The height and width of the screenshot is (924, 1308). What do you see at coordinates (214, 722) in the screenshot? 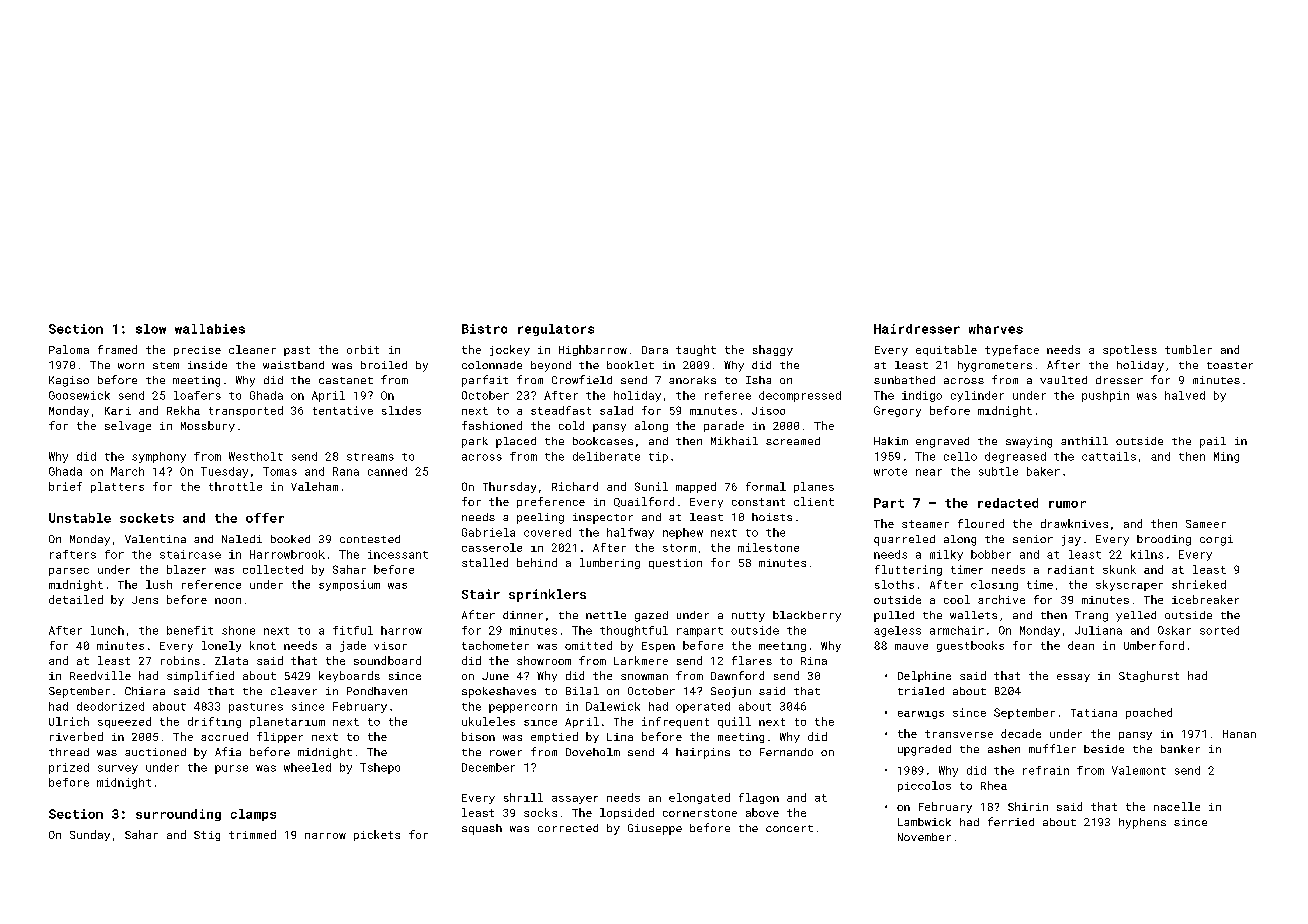
I see `drifting` at bounding box center [214, 722].
